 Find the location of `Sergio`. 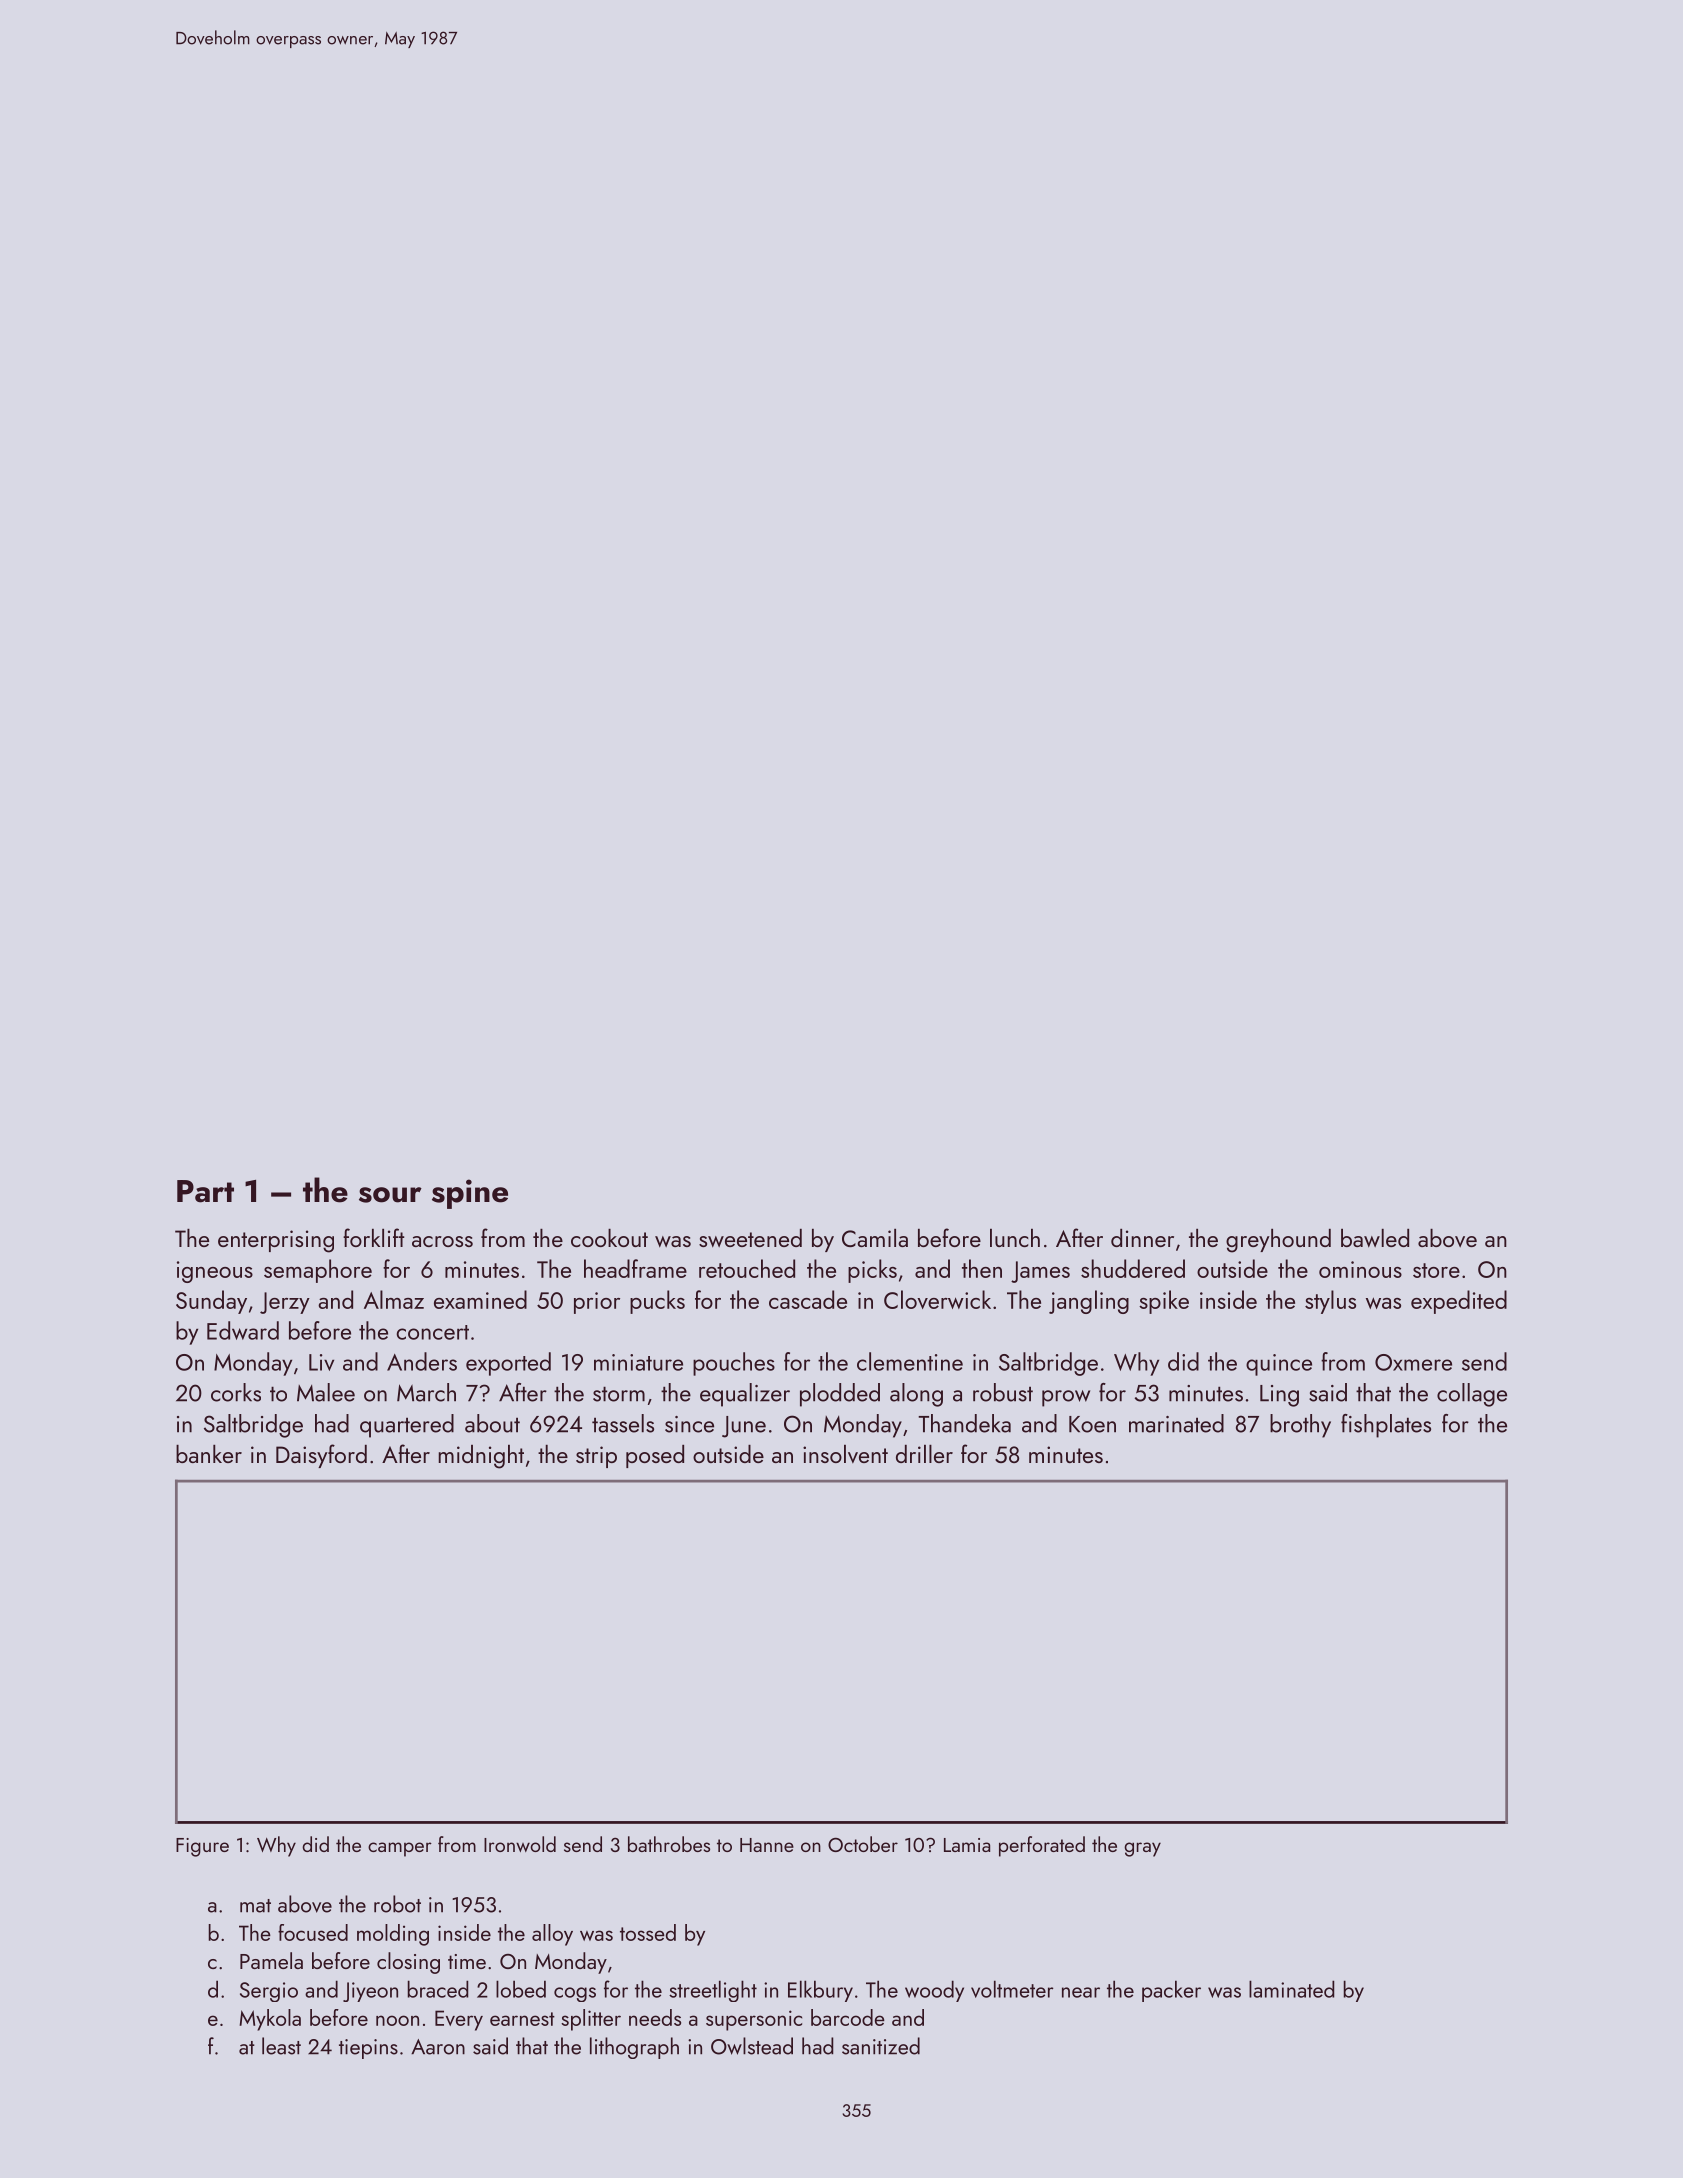

Sergio is located at coordinates (269, 1992).
